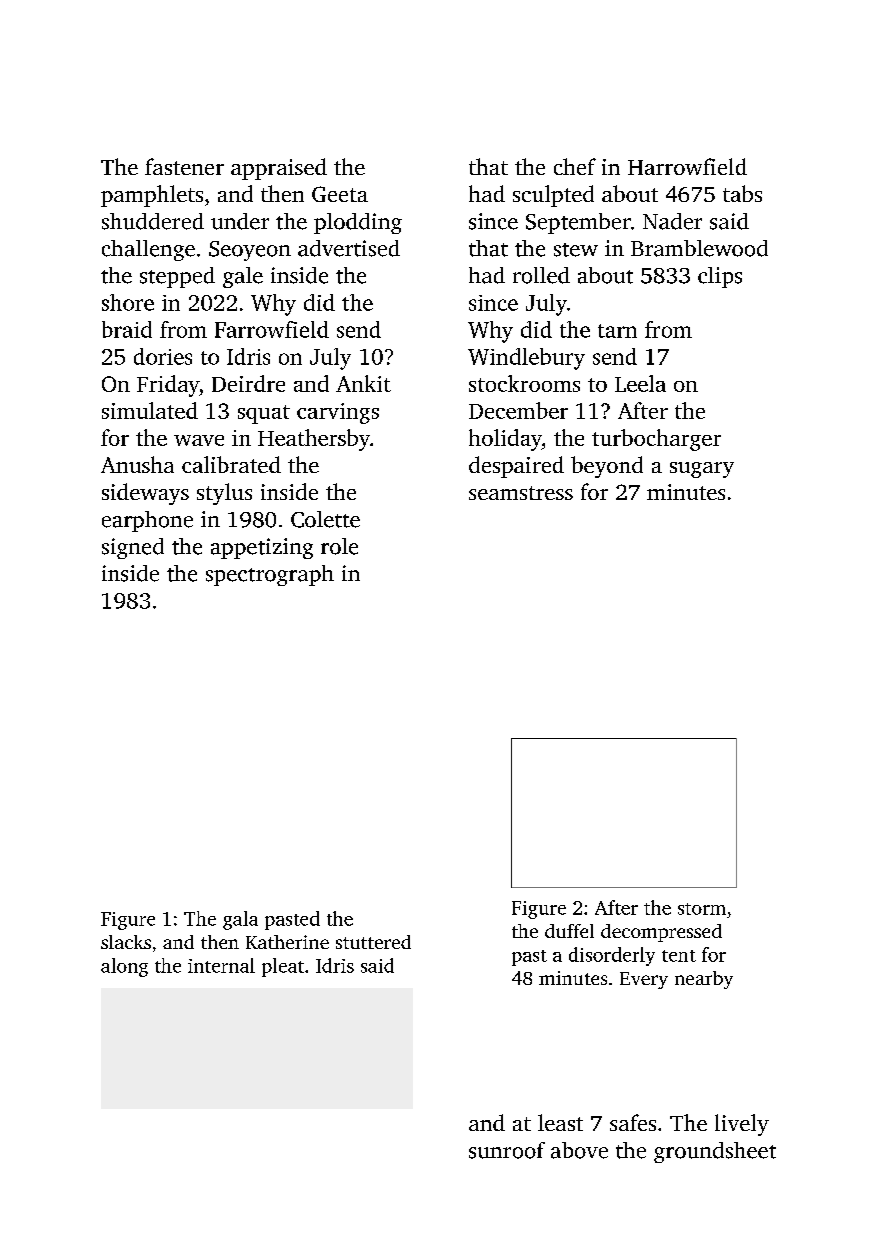  Describe the element at coordinates (687, 166) in the page. I see `Harrowfield` at that location.
